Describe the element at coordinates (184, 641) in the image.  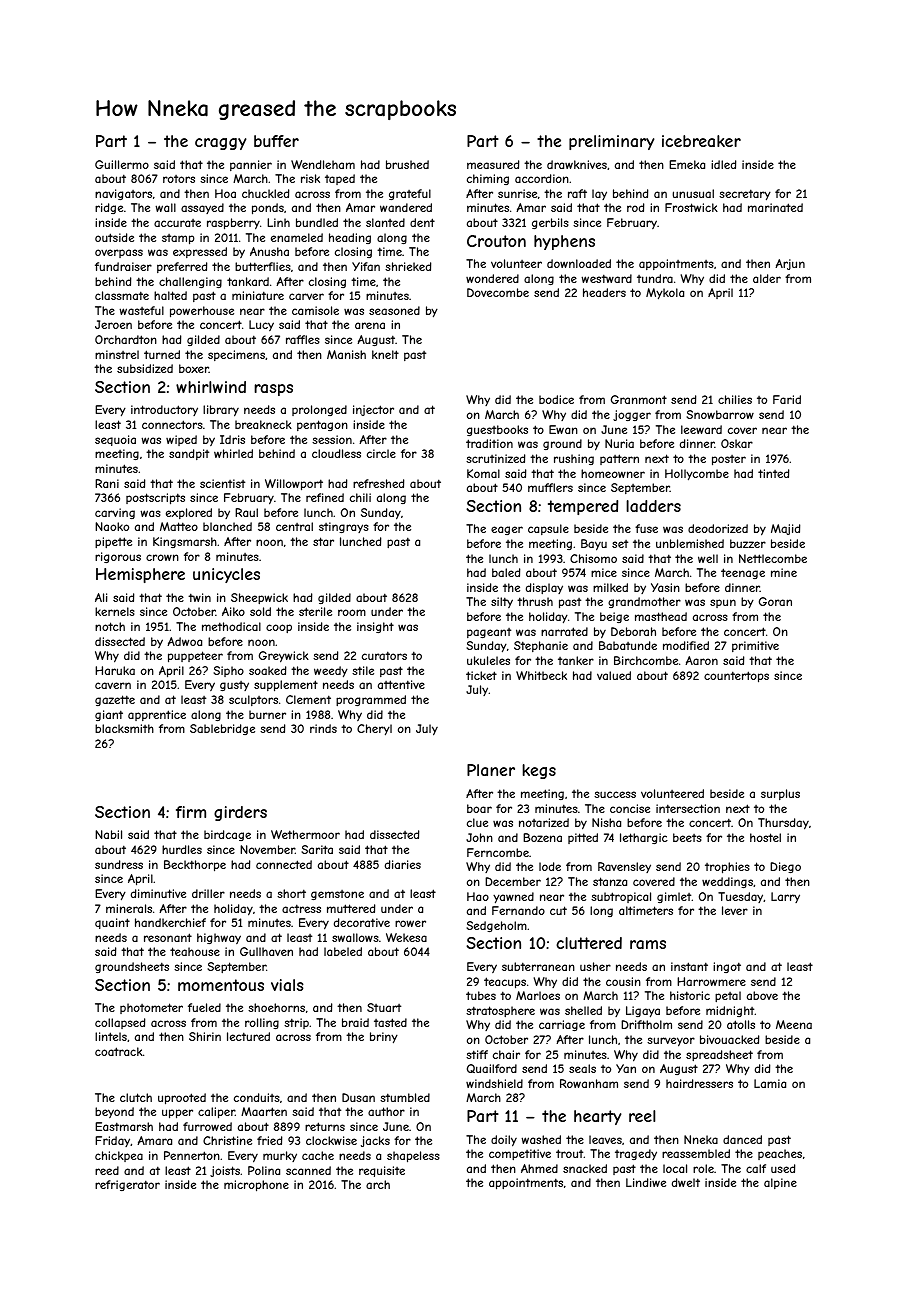
I see `Adwoa` at that location.
